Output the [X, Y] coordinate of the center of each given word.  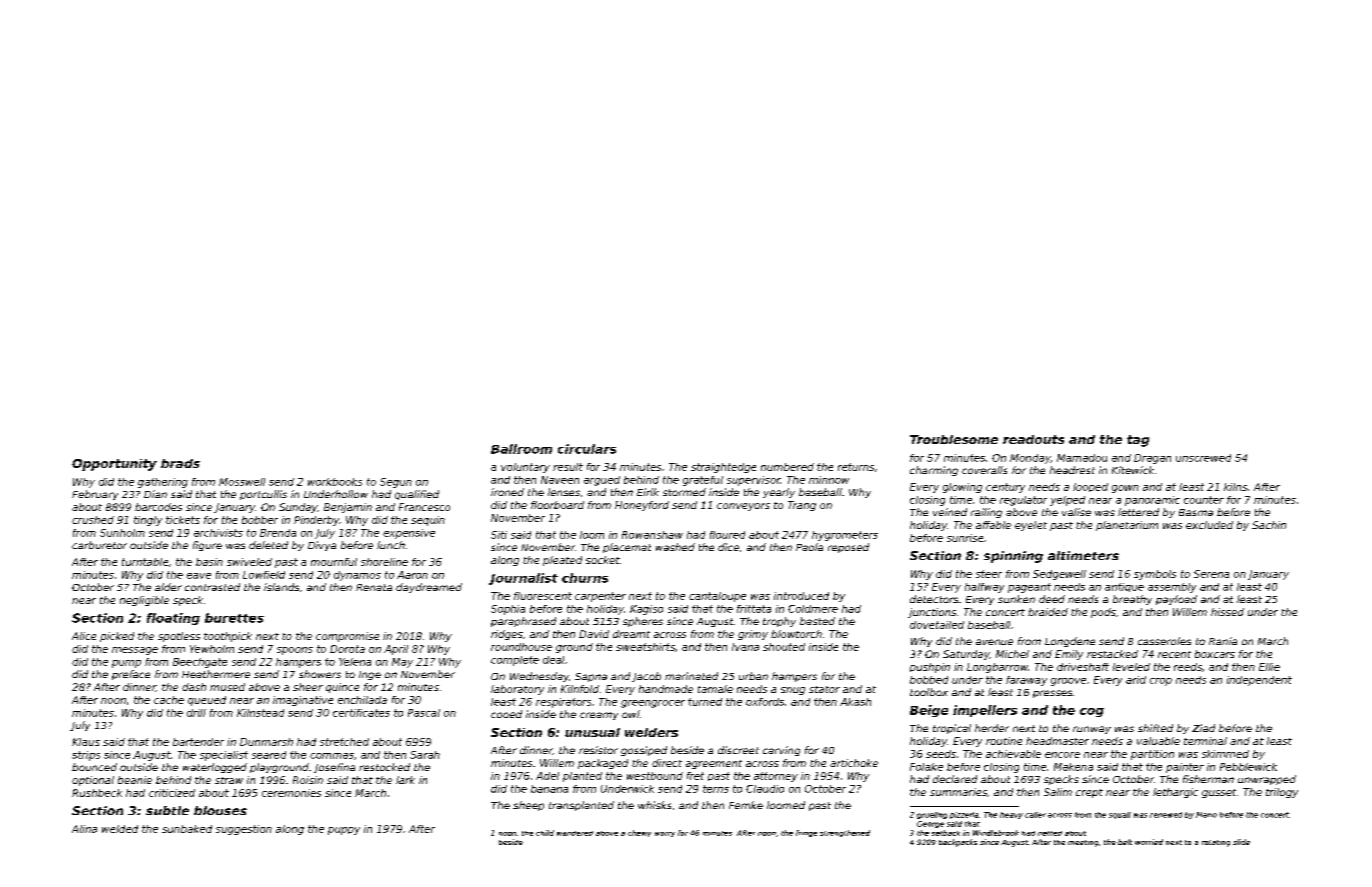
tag [1138, 441]
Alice [84, 636]
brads [180, 463]
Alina [84, 829]
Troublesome [954, 439]
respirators [563, 703]
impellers [985, 711]
